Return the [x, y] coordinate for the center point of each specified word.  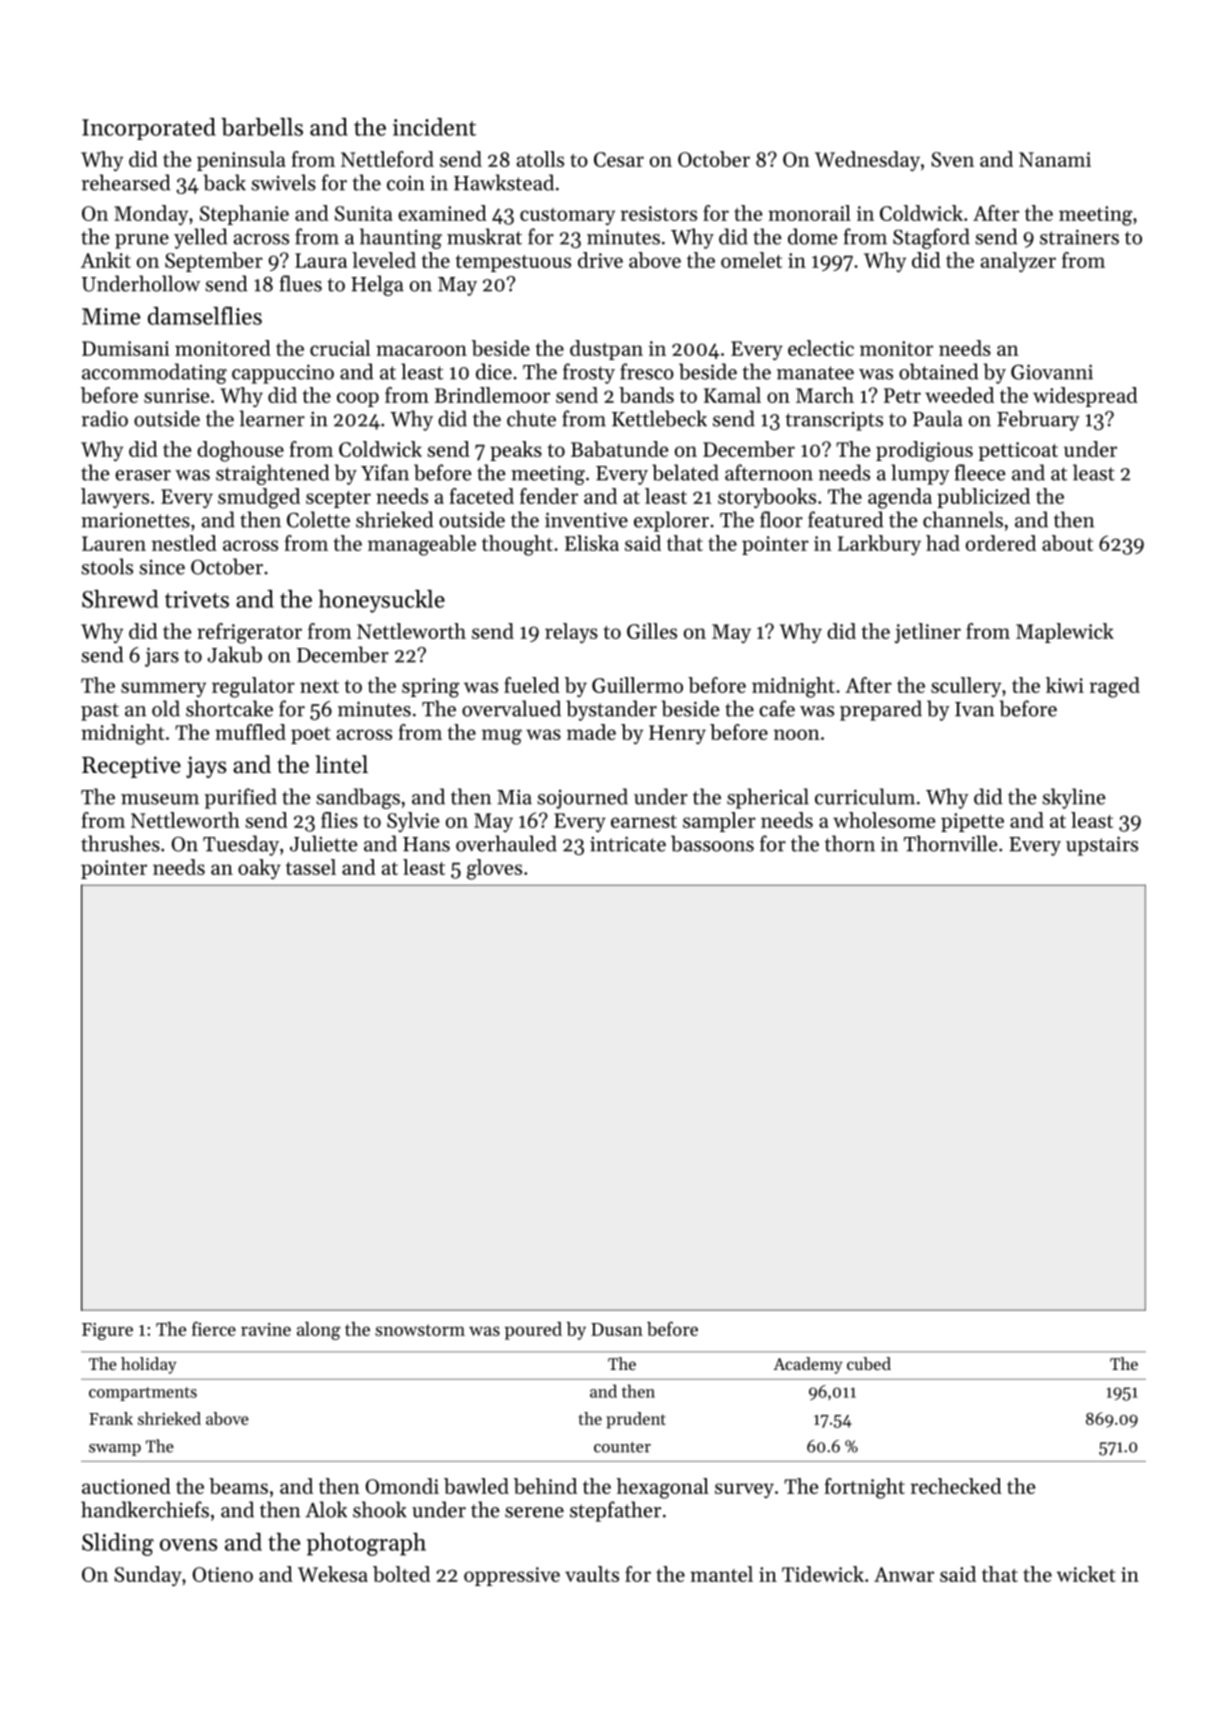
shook [380, 1509]
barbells [262, 127]
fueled [532, 685]
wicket [1086, 1574]
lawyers [115, 498]
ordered [1001, 543]
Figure [107, 1331]
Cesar [619, 159]
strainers [1079, 237]
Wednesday [867, 161]
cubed [869, 1363]
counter [622, 1447]
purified [241, 798]
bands [646, 395]
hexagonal [663, 1488]
